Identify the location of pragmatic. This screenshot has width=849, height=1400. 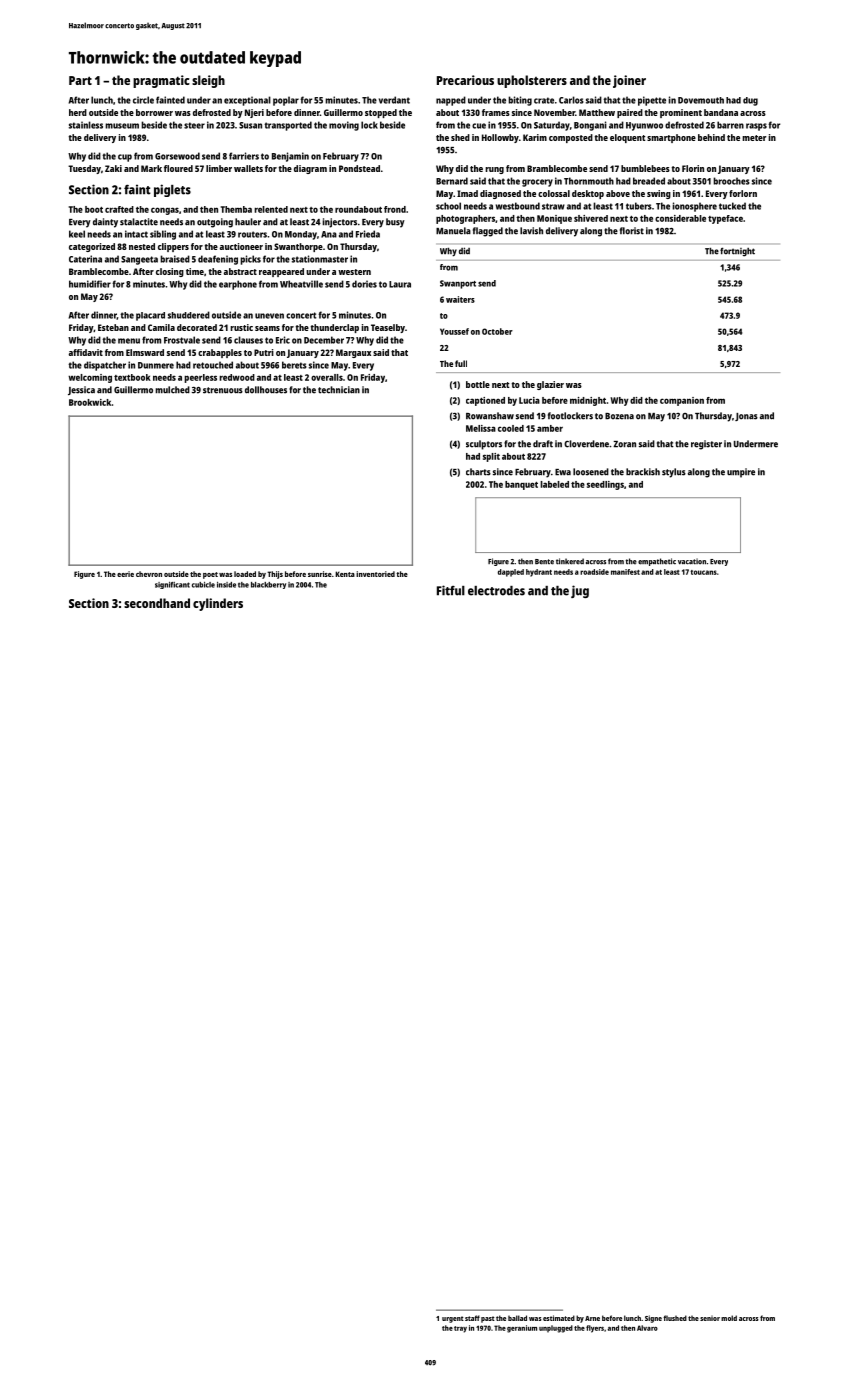
(161, 81).
